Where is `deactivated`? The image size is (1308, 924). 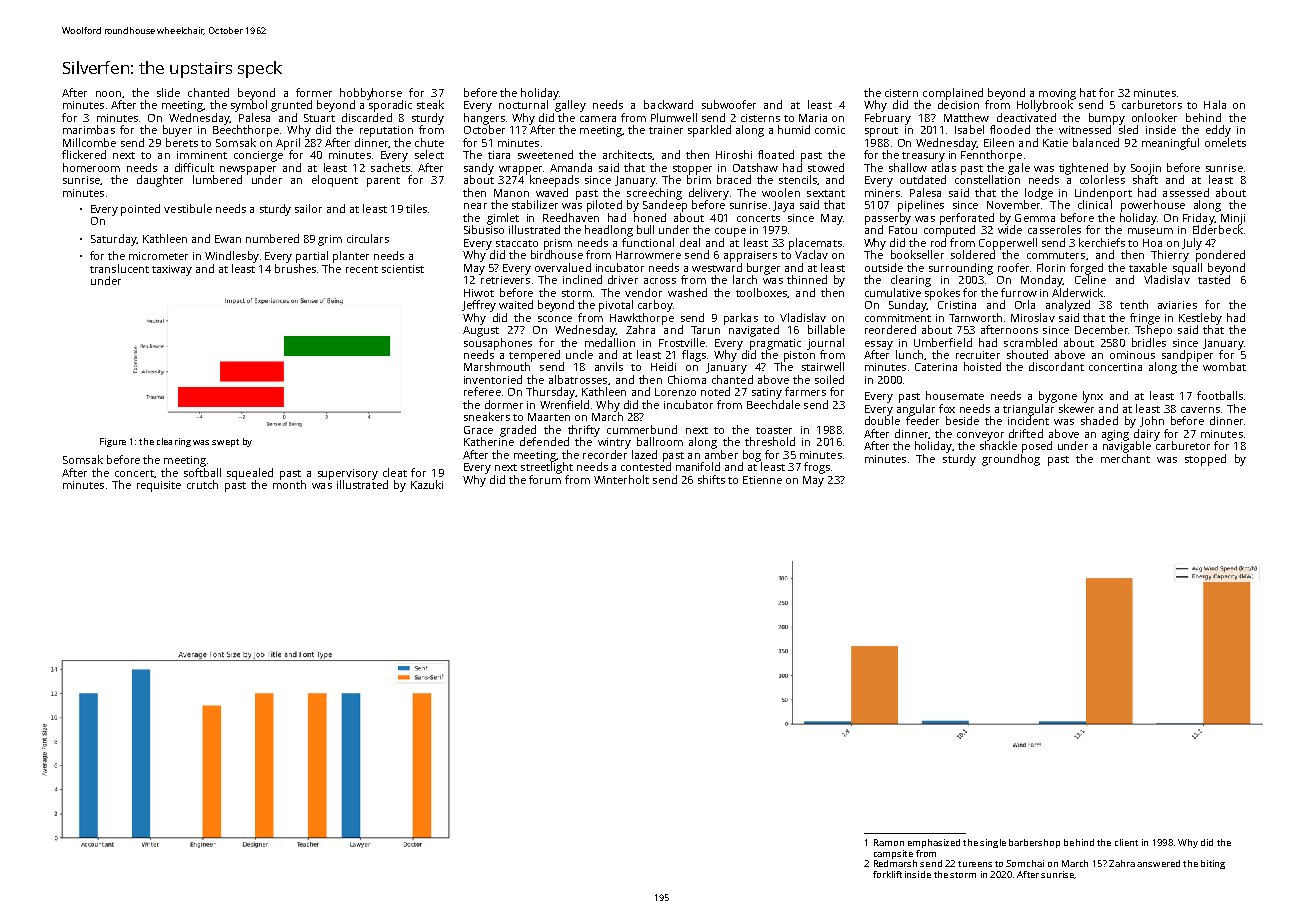
deactivated is located at coordinates (1026, 117).
